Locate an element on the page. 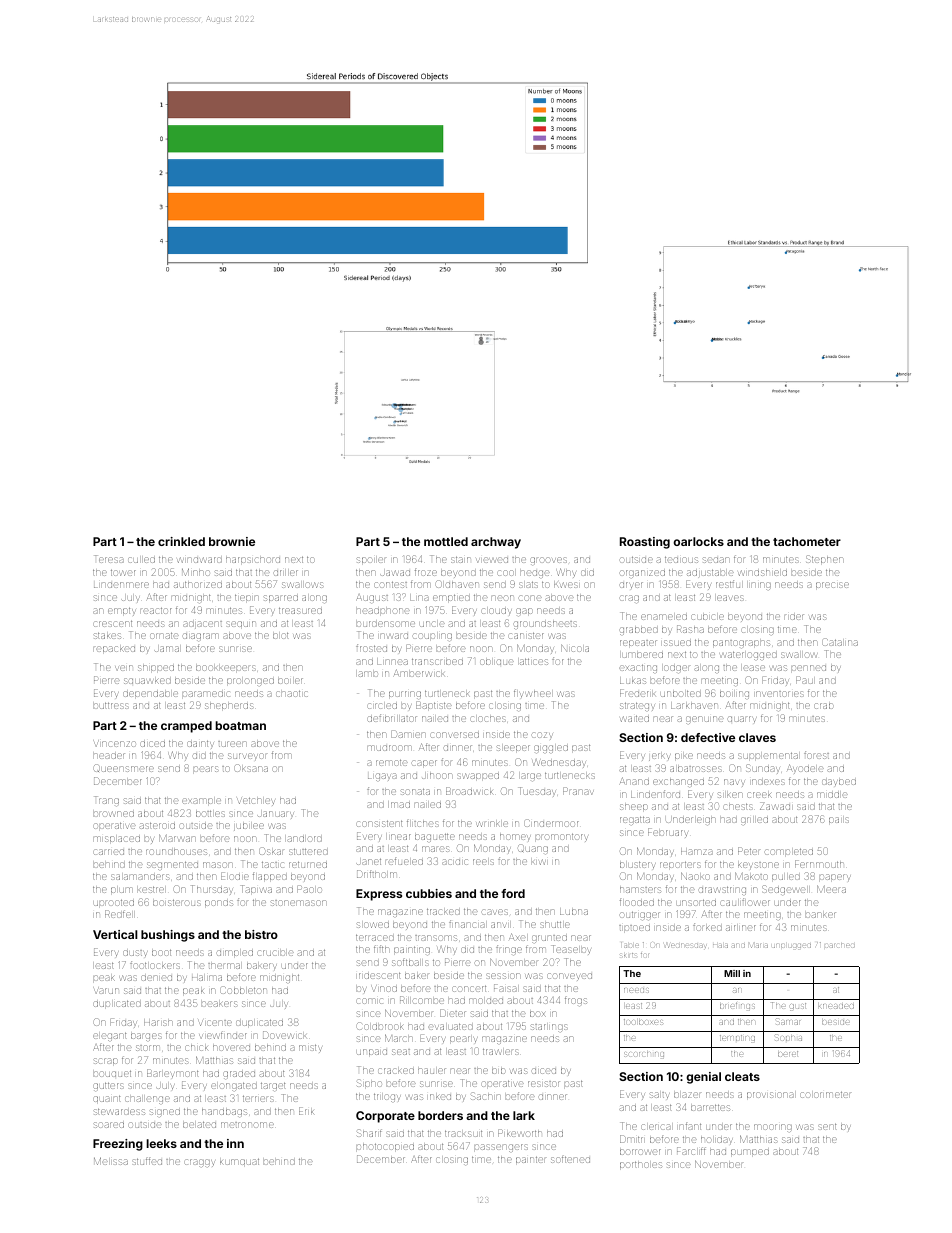 This page has width=952, height=1233. neon is located at coordinates (503, 598).
